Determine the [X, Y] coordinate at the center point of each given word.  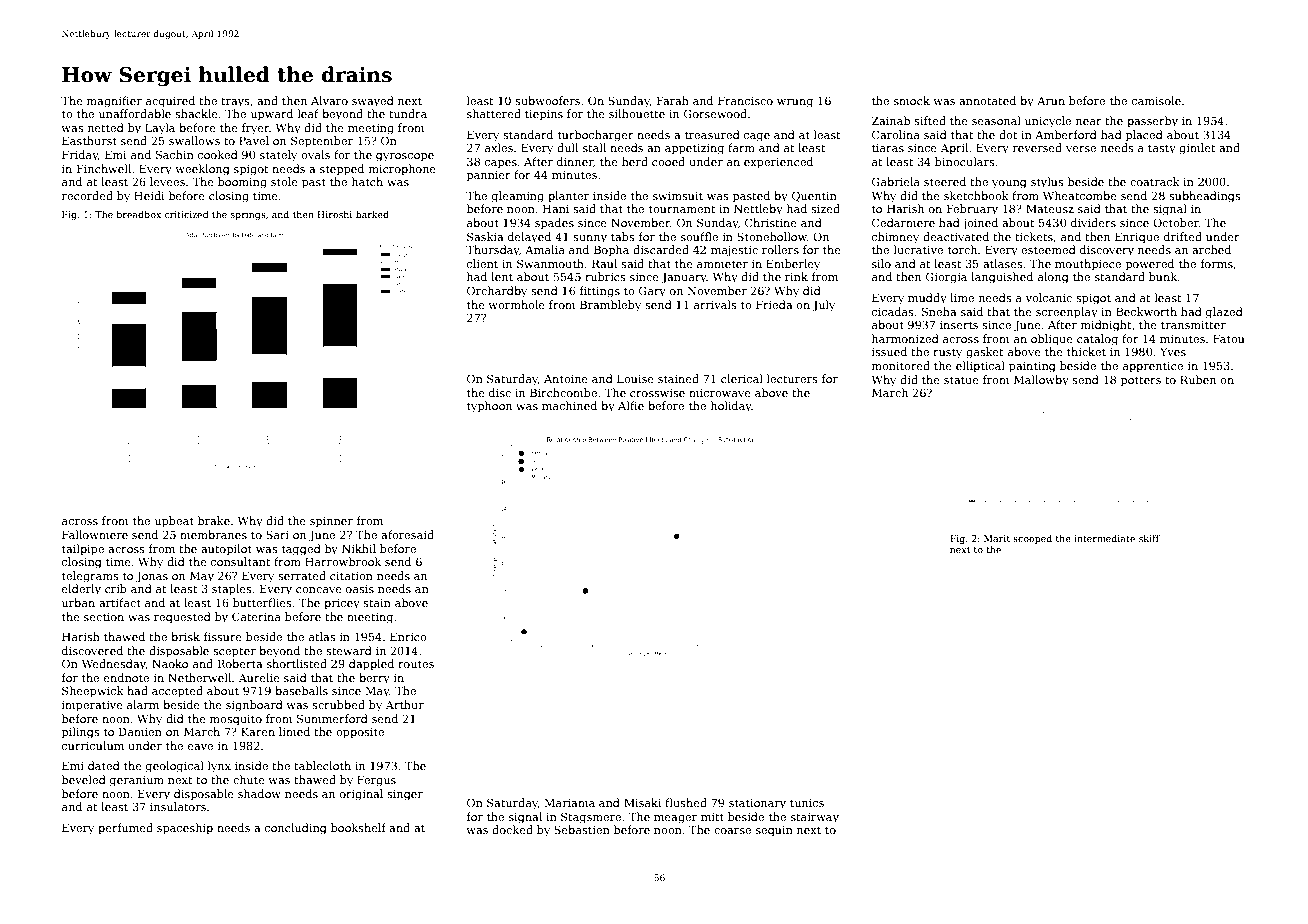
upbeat [174, 522]
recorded [87, 195]
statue [961, 380]
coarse [732, 831]
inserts [959, 325]
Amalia [545, 249]
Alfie [631, 405]
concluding [296, 829]
